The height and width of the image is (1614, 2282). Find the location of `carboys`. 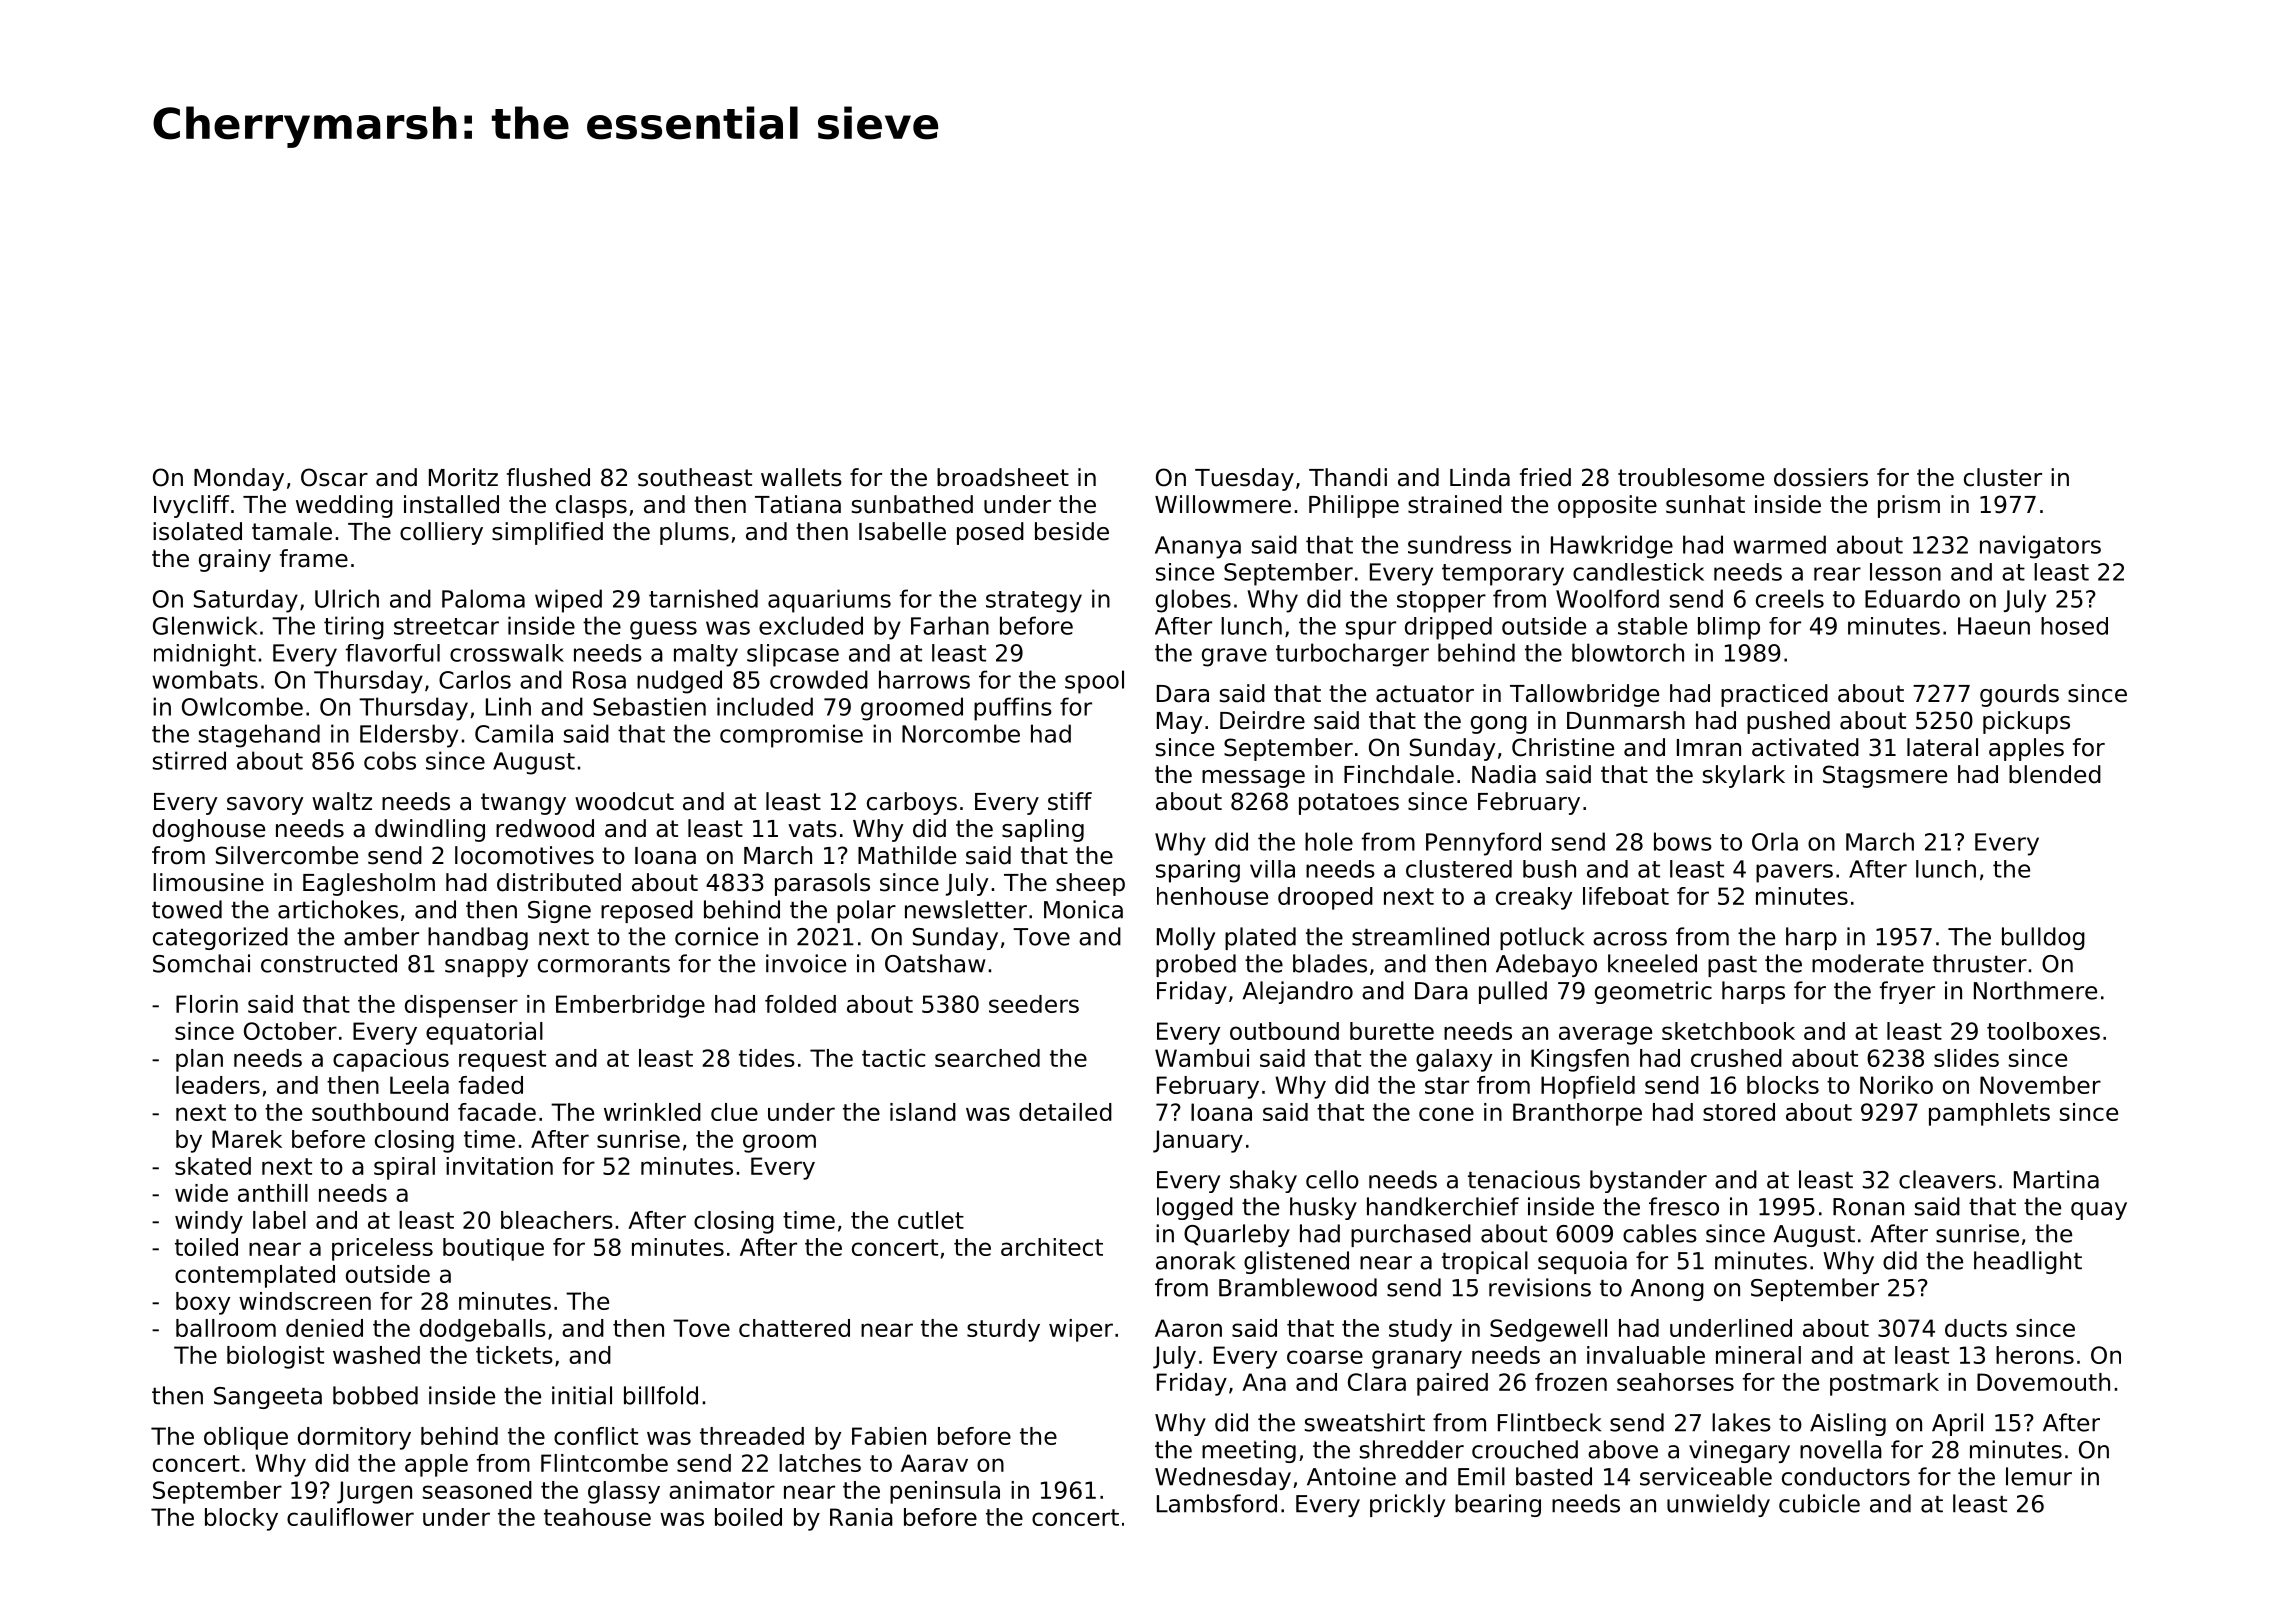

carboys is located at coordinates (912, 803).
